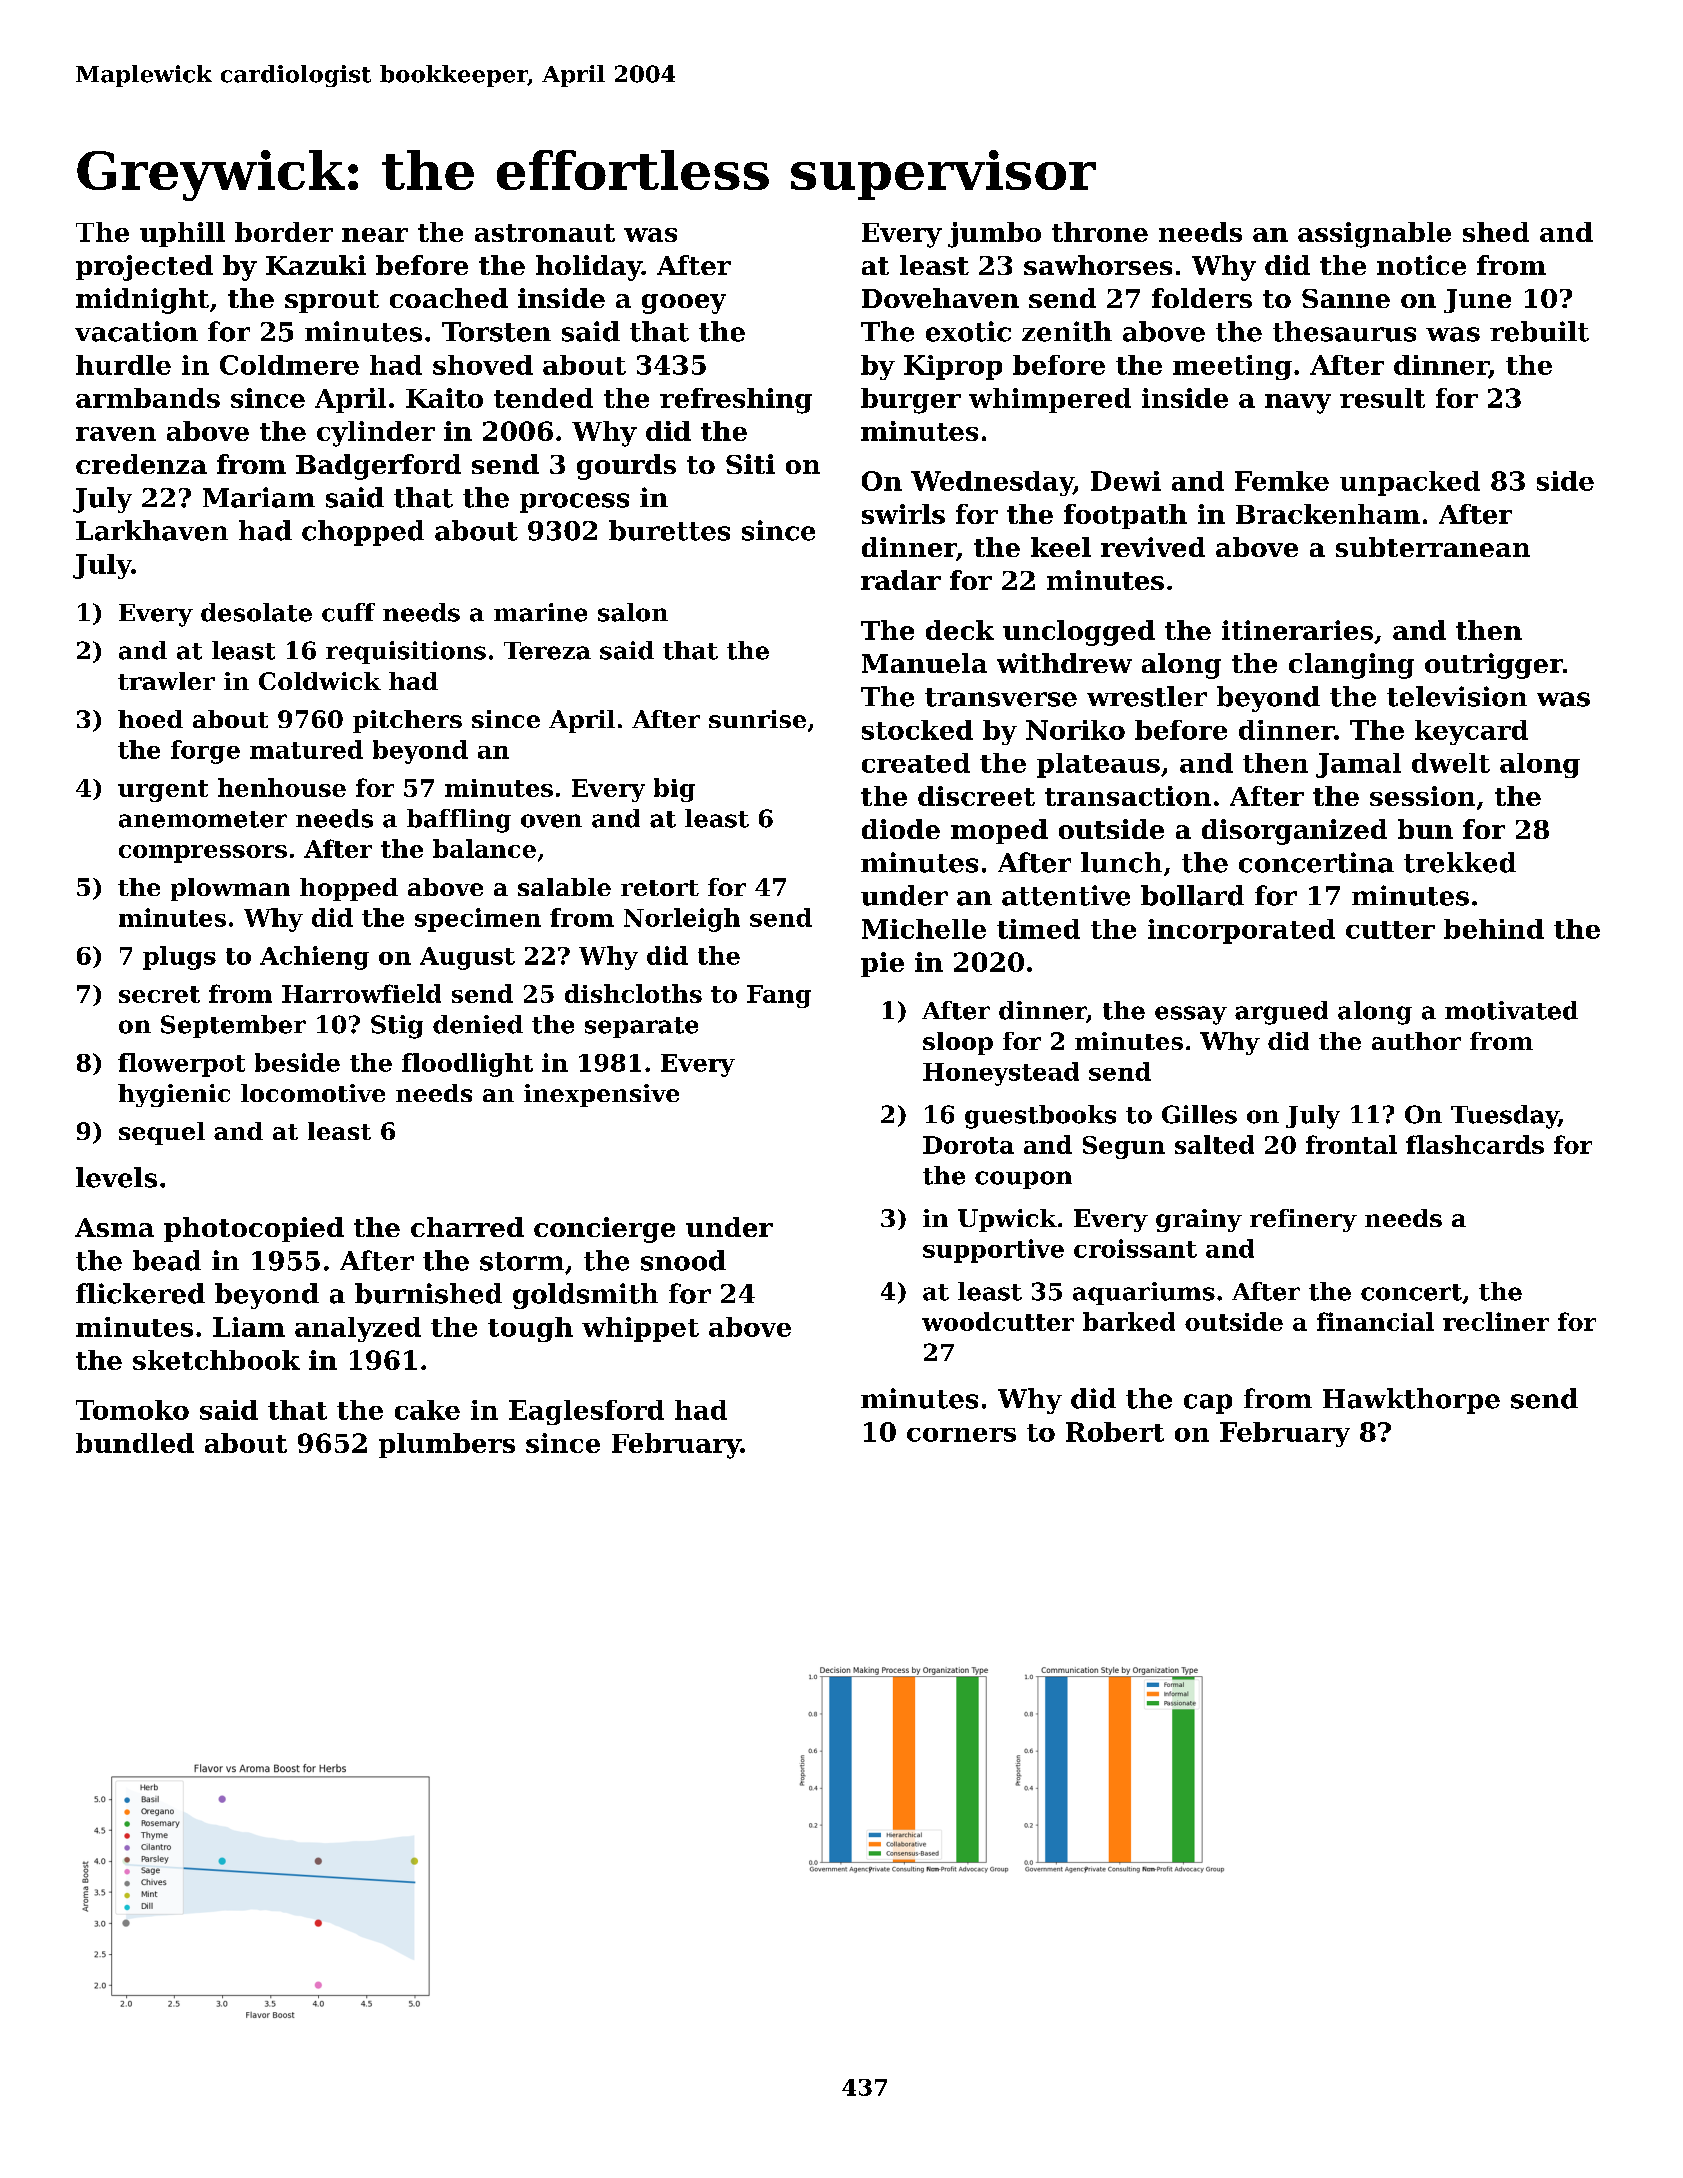  Describe the element at coordinates (174, 1095) in the document. I see `hygienic` at that location.
